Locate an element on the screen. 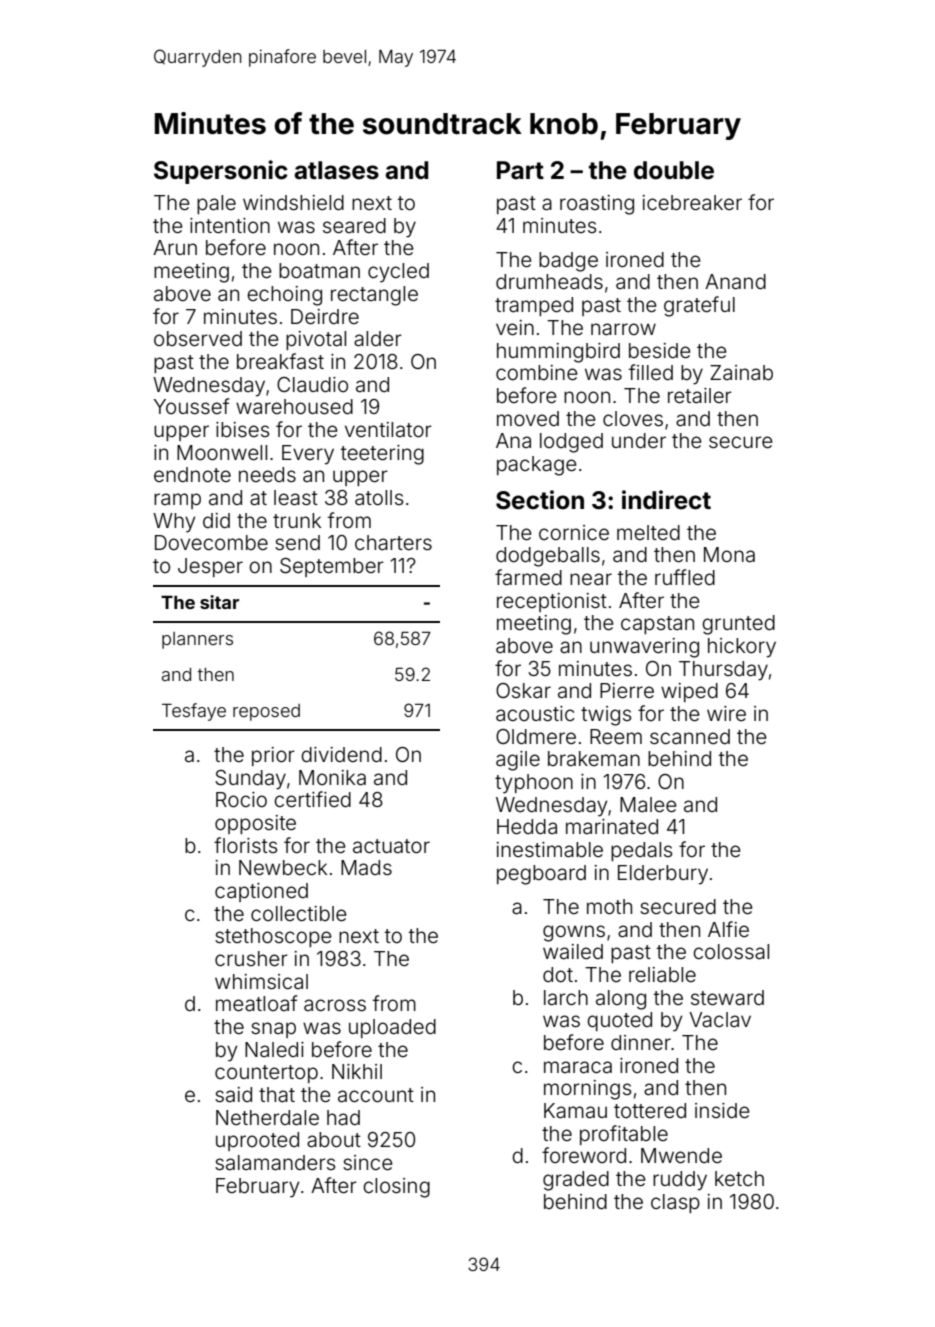 Image resolution: width=935 pixels, height=1327 pixels. double is located at coordinates (674, 170).
